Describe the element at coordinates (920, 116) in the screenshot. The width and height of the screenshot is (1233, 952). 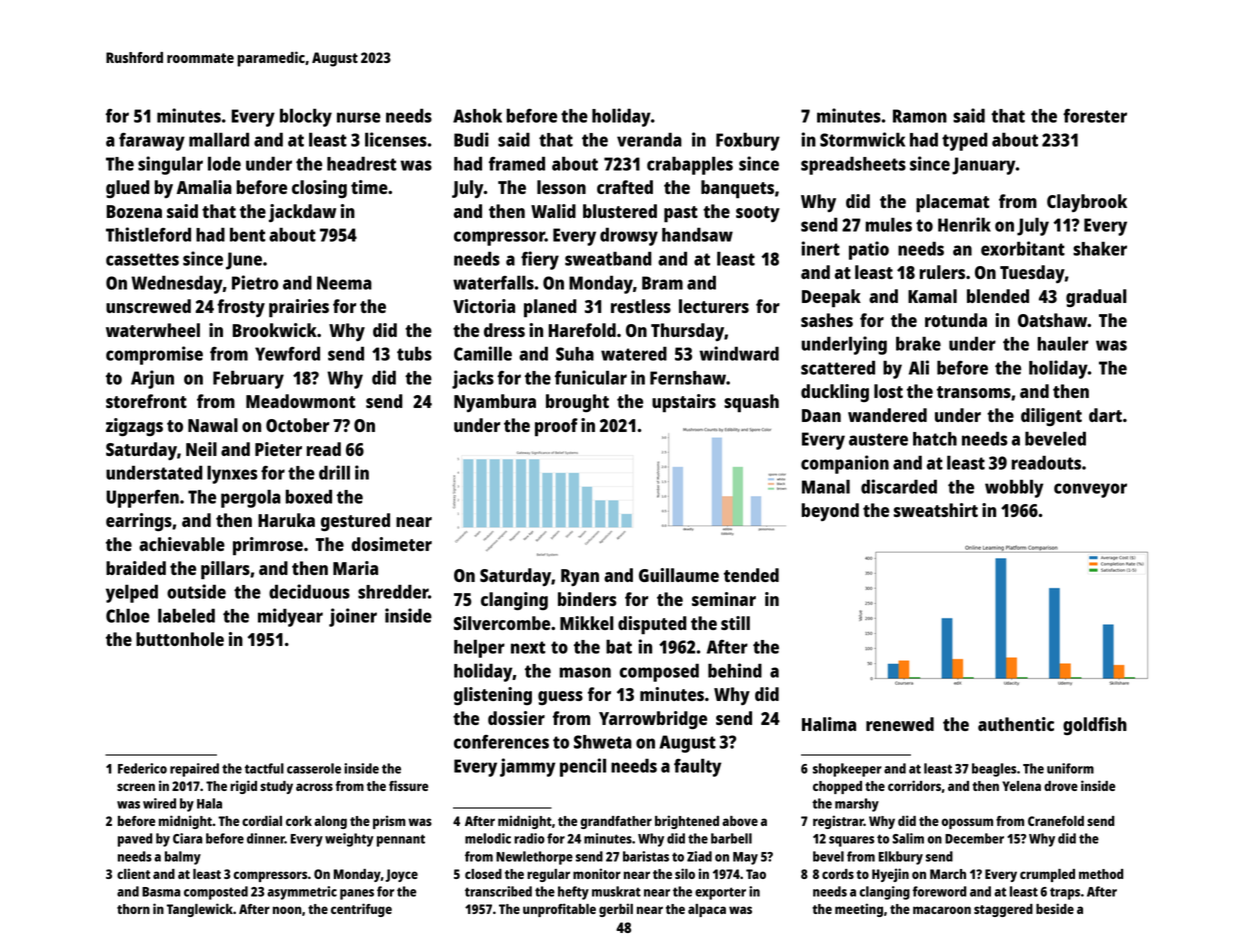
I see `Ramon` at that location.
